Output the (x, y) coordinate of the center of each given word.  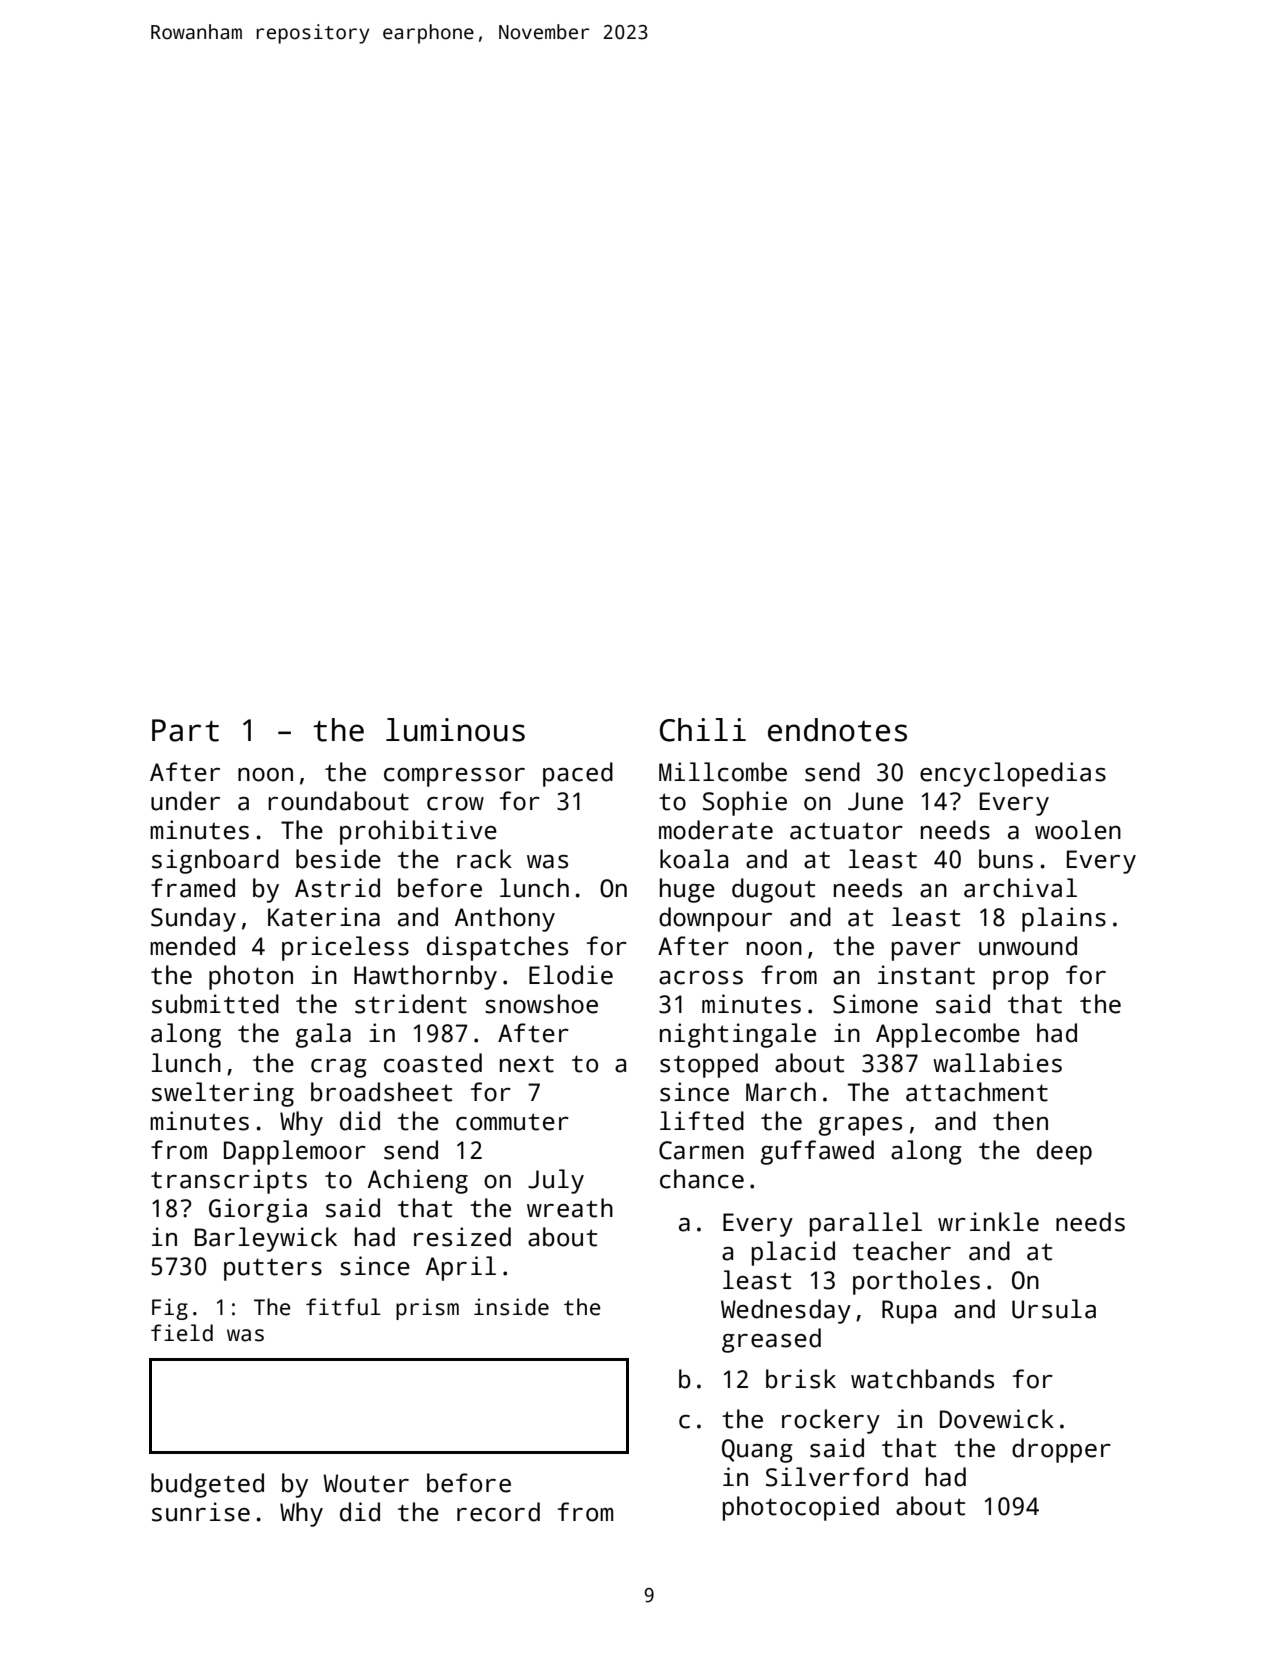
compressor (454, 777)
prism (427, 1309)
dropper (1061, 1450)
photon (251, 977)
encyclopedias (1013, 774)
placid (793, 1253)
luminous (455, 730)
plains (1064, 919)
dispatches (497, 948)
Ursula (1054, 1309)
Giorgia (258, 1210)
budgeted (207, 1485)
